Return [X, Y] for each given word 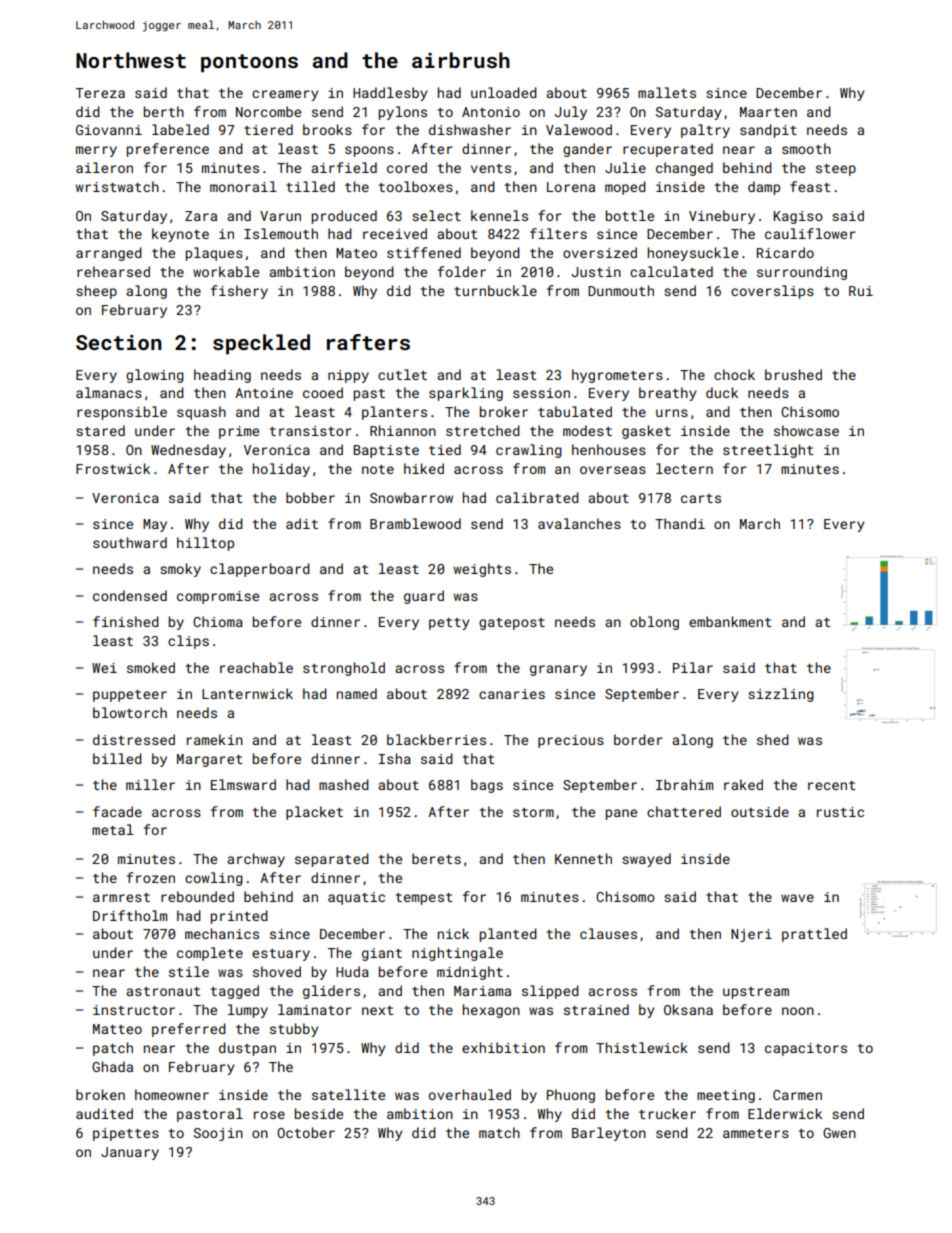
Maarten [768, 112]
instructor [134, 1010]
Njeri [751, 935]
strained [596, 1009]
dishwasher [470, 129]
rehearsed [113, 271]
